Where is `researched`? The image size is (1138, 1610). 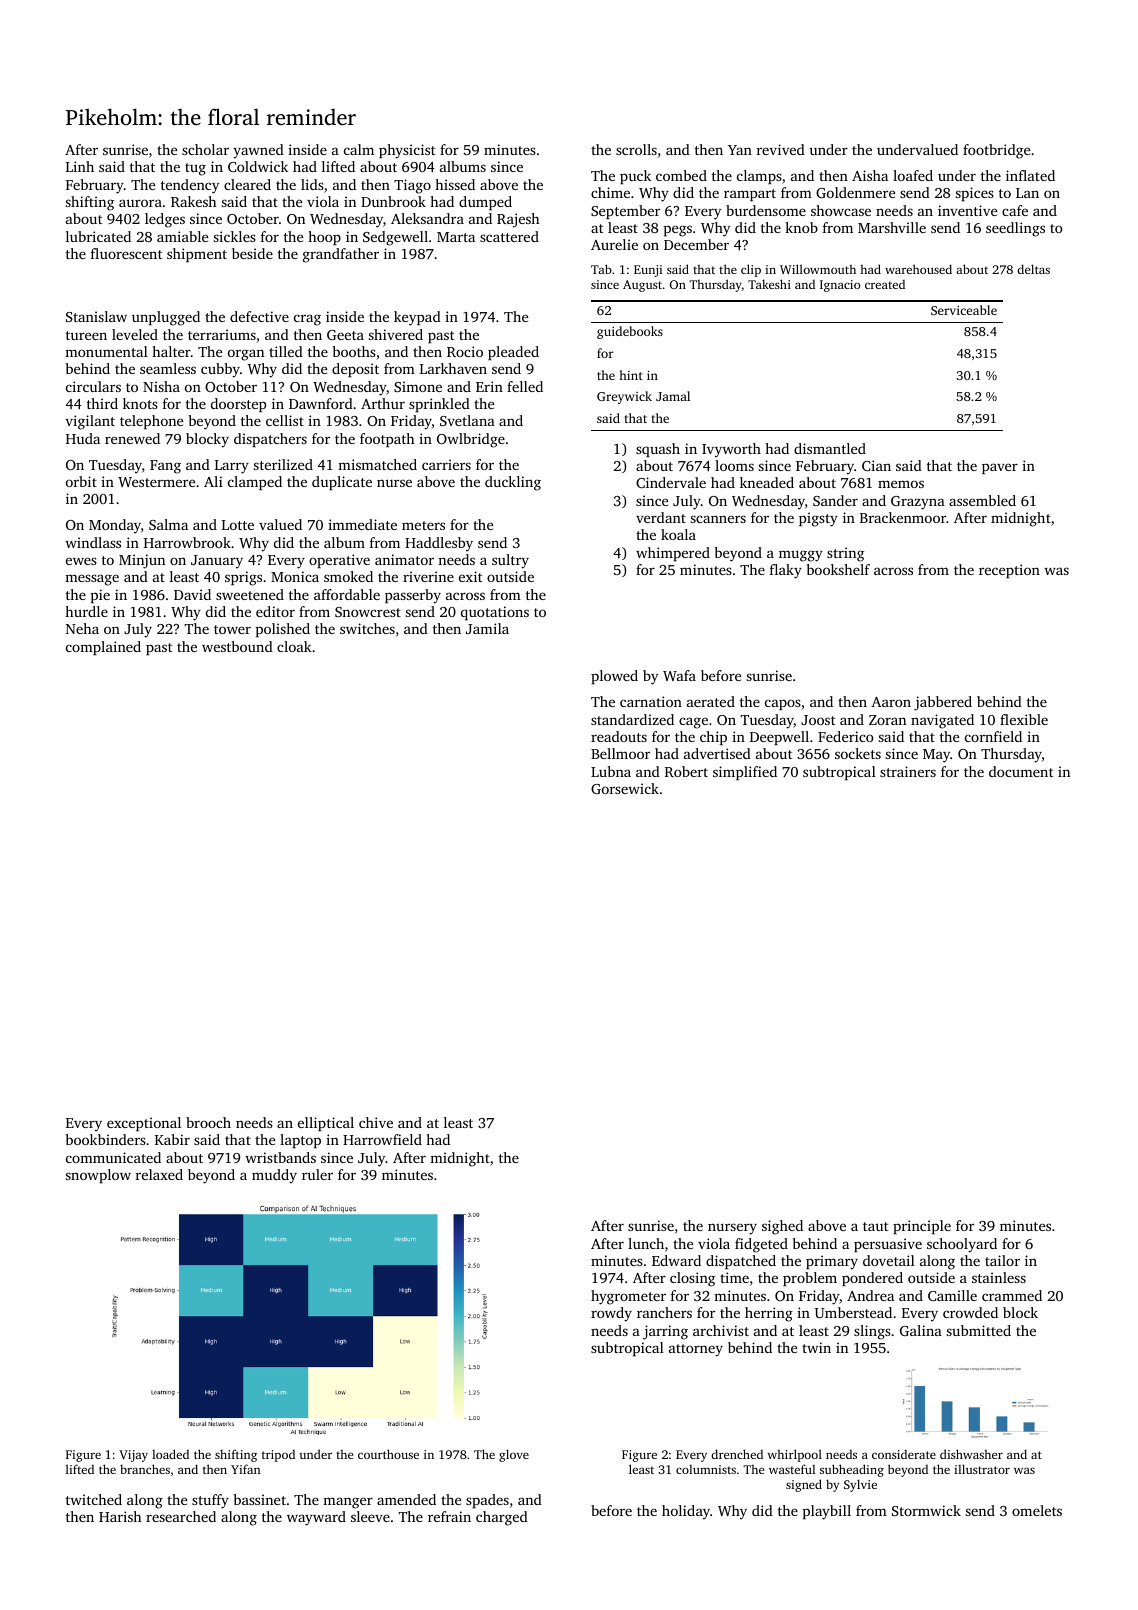
researched is located at coordinates (181, 1516).
